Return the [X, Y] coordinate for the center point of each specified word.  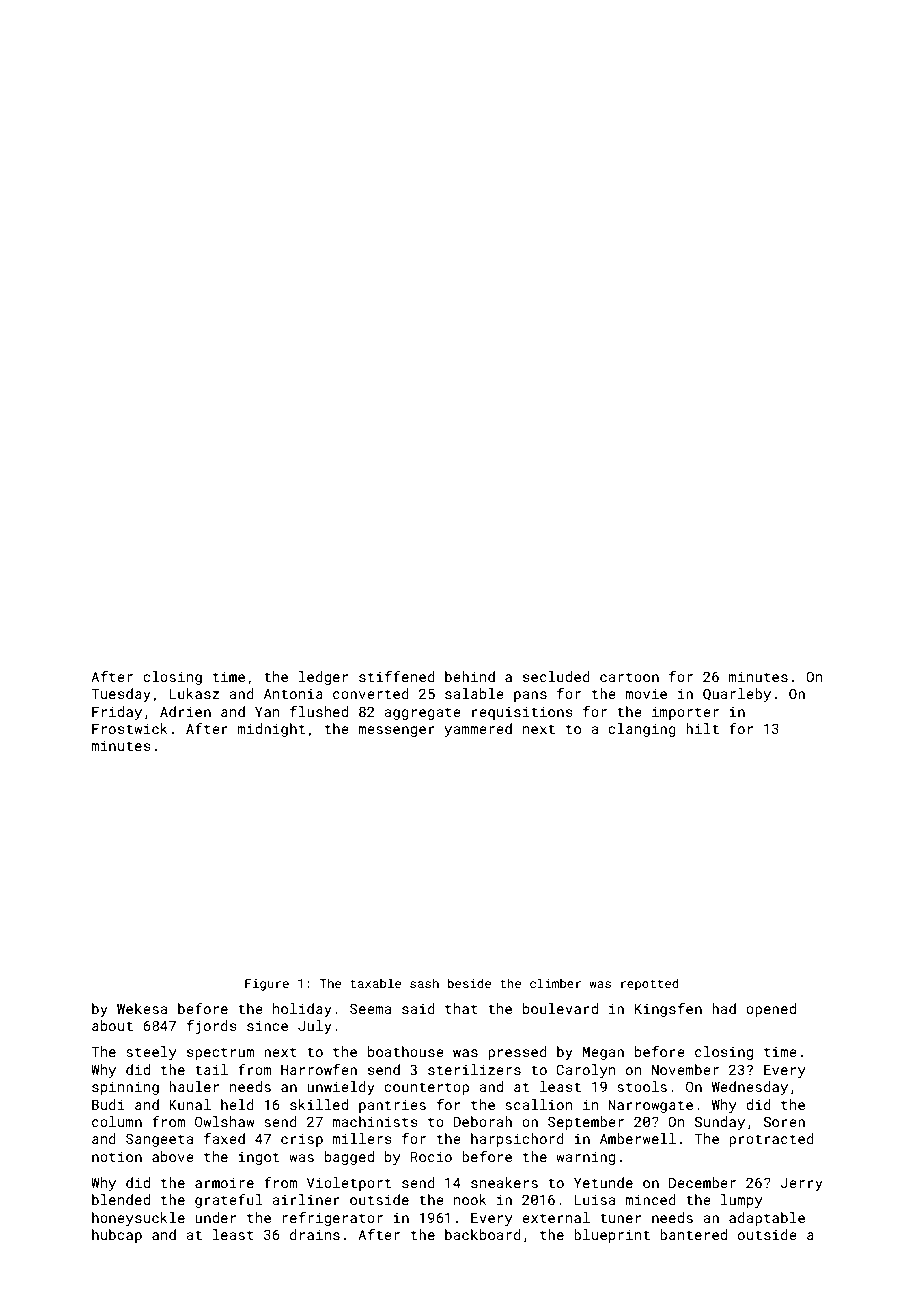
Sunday [720, 1123]
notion [117, 1156]
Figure [267, 985]
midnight [271, 730]
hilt [702, 728]
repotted [649, 984]
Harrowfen [319, 1069]
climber [555, 983]
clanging [642, 730]
